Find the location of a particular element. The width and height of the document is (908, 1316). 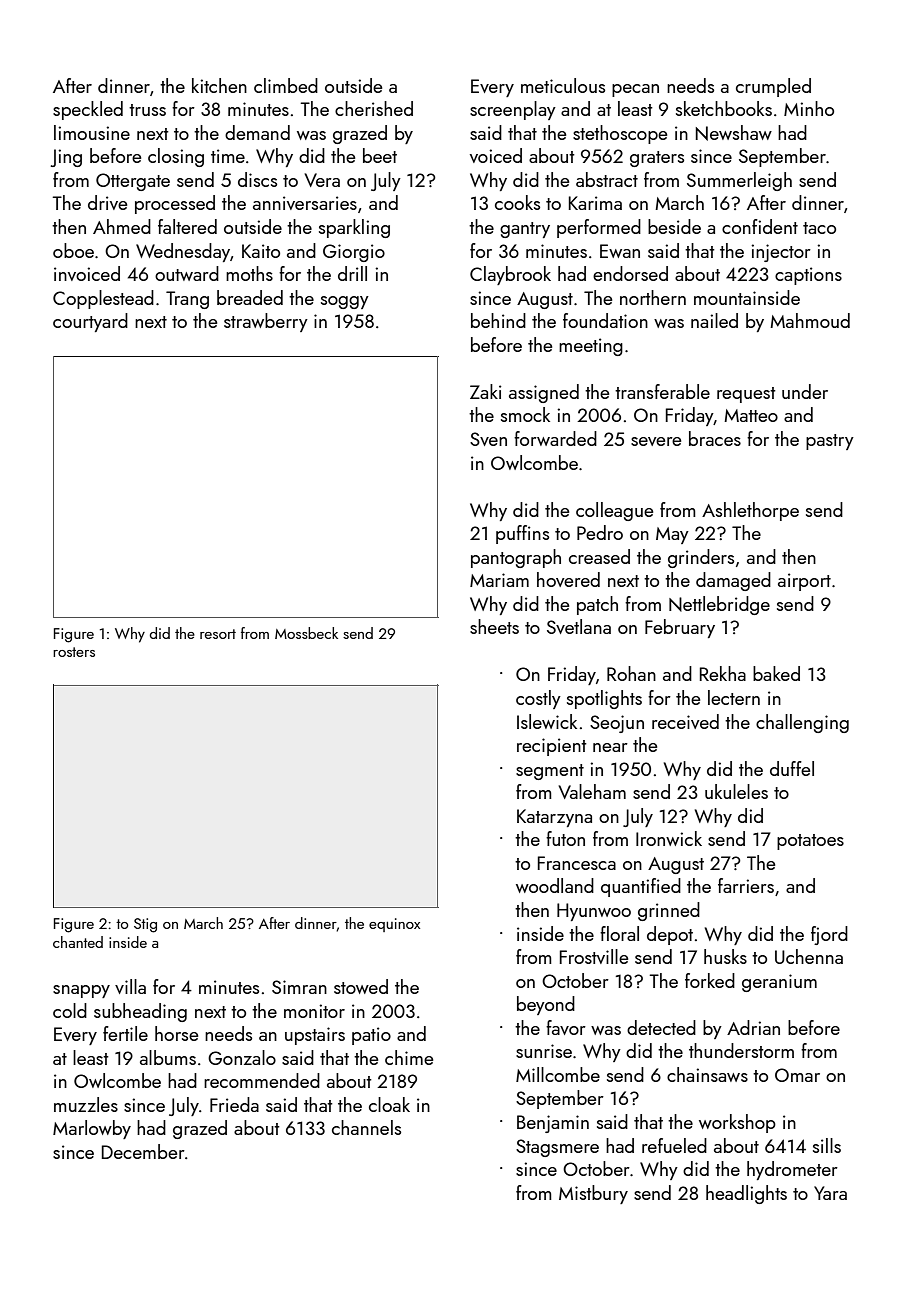

strawberry is located at coordinates (266, 322).
